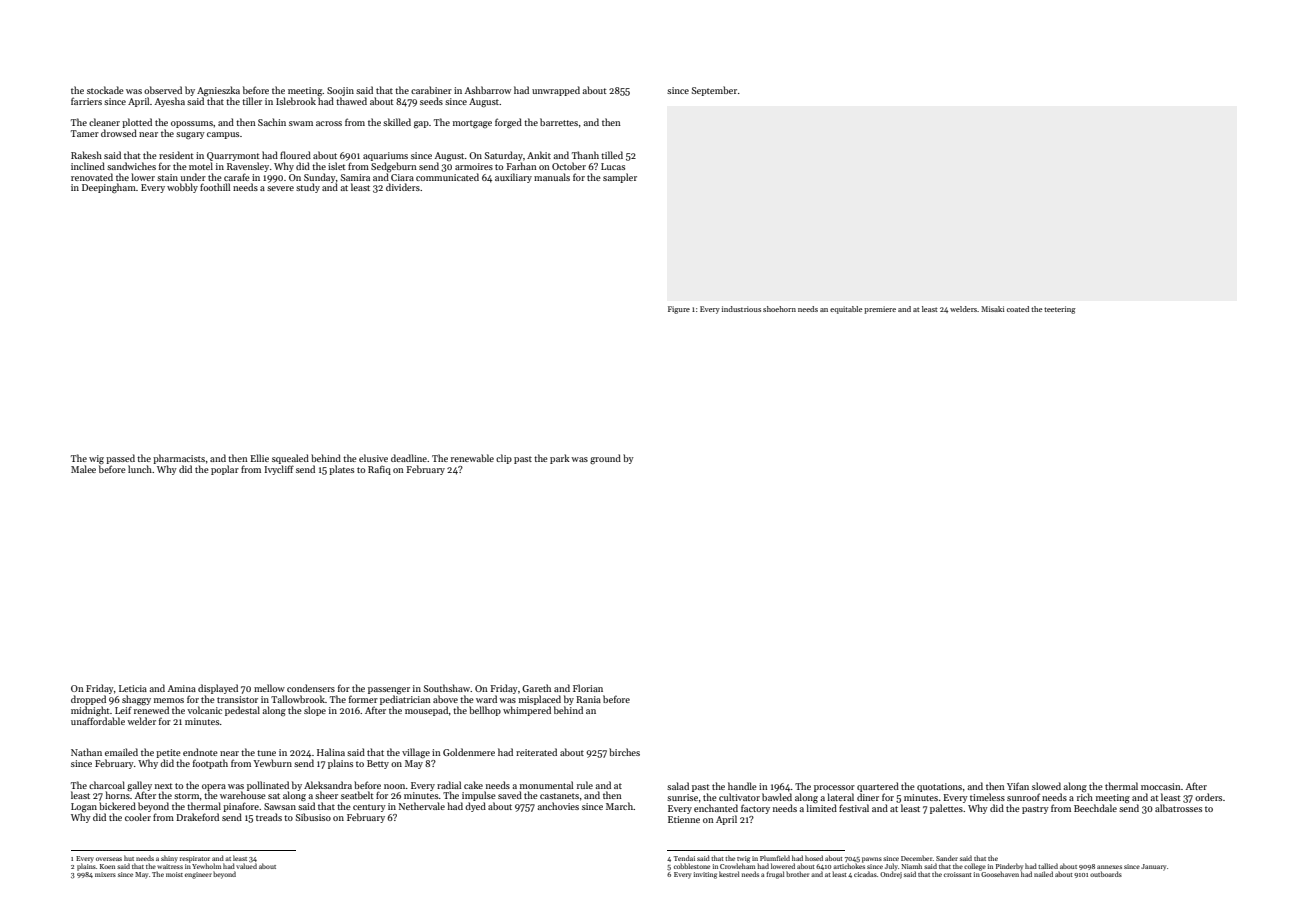  What do you see at coordinates (605, 459) in the screenshot?
I see `ground` at bounding box center [605, 459].
